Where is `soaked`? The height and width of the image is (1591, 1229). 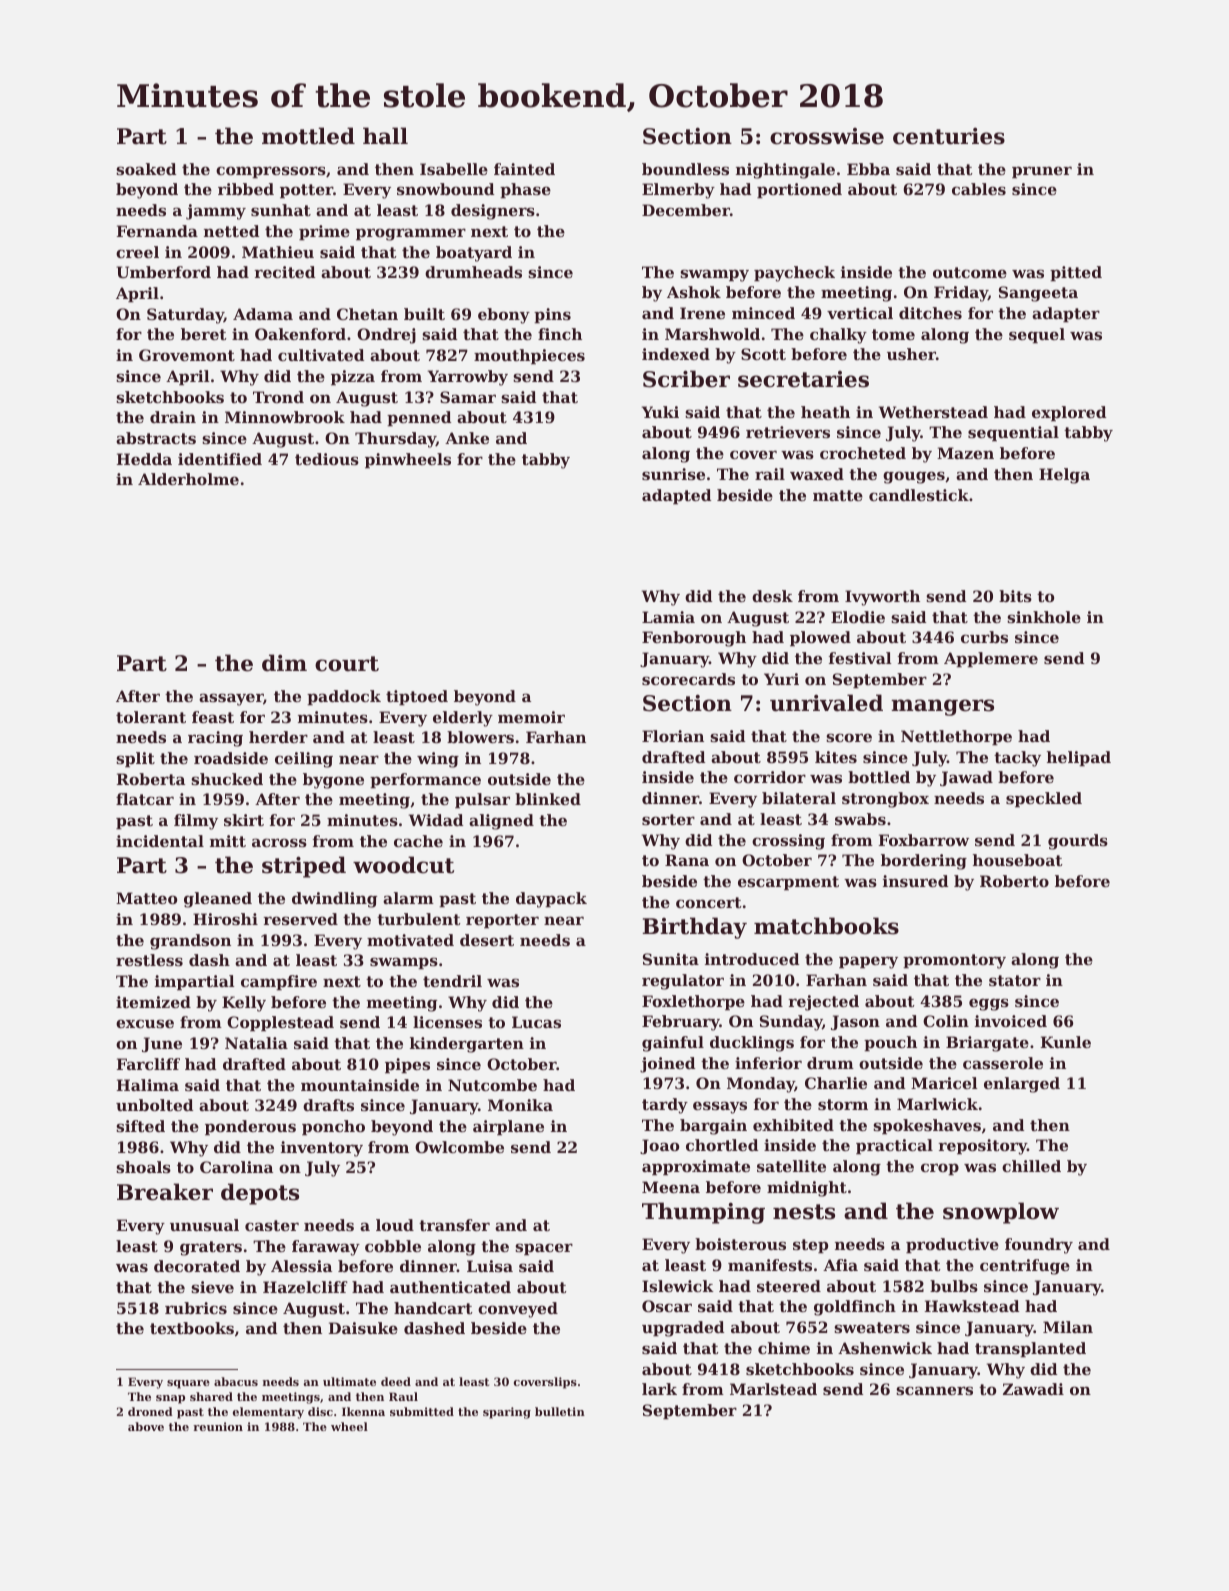 soaked is located at coordinates (146, 169).
